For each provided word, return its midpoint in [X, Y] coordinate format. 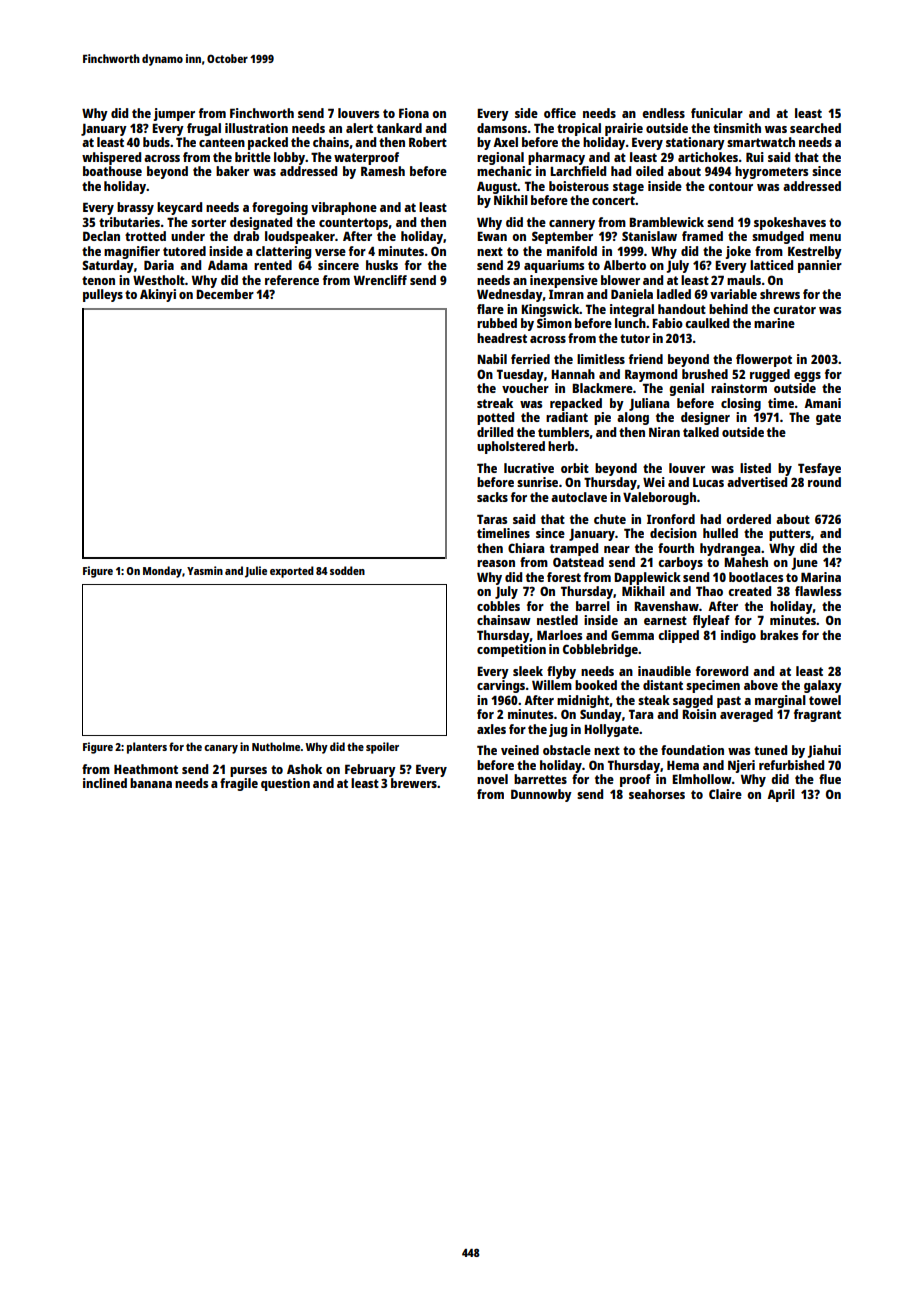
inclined [105, 783]
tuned [770, 750]
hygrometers [771, 172]
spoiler [382, 748]
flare [490, 309]
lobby [290, 158]
